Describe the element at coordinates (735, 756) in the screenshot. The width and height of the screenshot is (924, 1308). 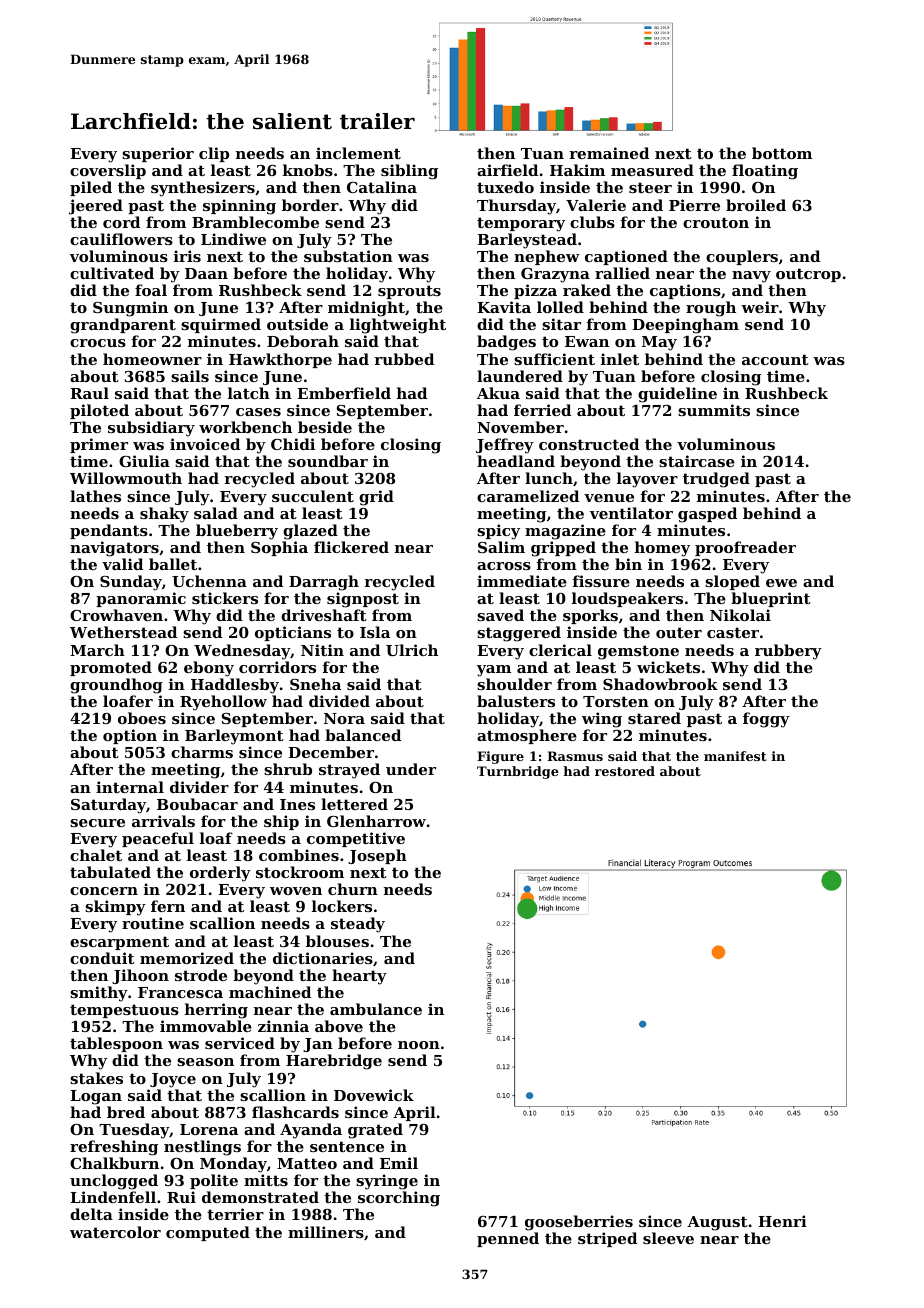
I see `manifest` at that location.
